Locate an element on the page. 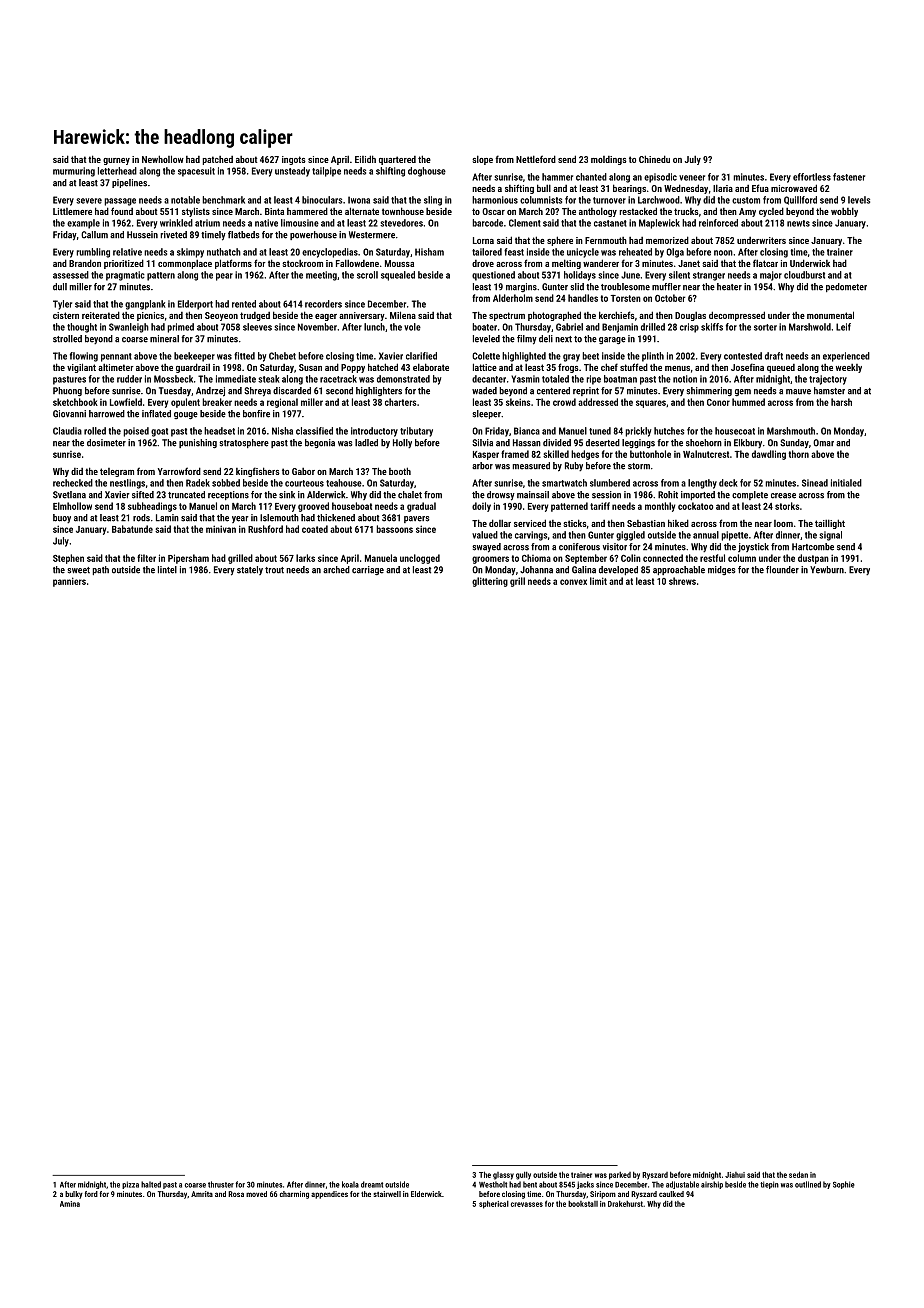 The height and width of the image is (1308, 924). skeins is located at coordinates (518, 402).
